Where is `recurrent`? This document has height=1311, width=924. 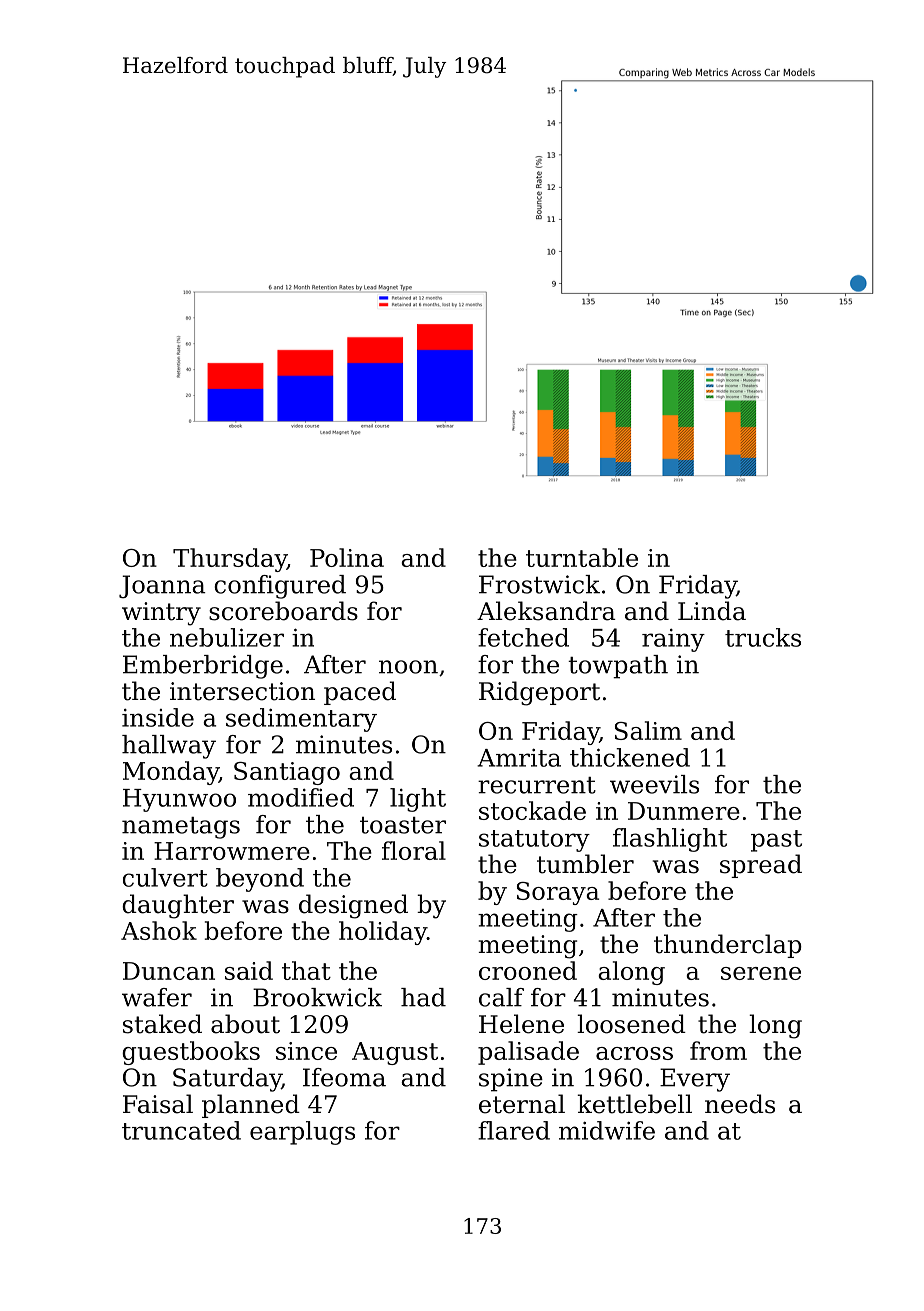 recurrent is located at coordinates (537, 785).
